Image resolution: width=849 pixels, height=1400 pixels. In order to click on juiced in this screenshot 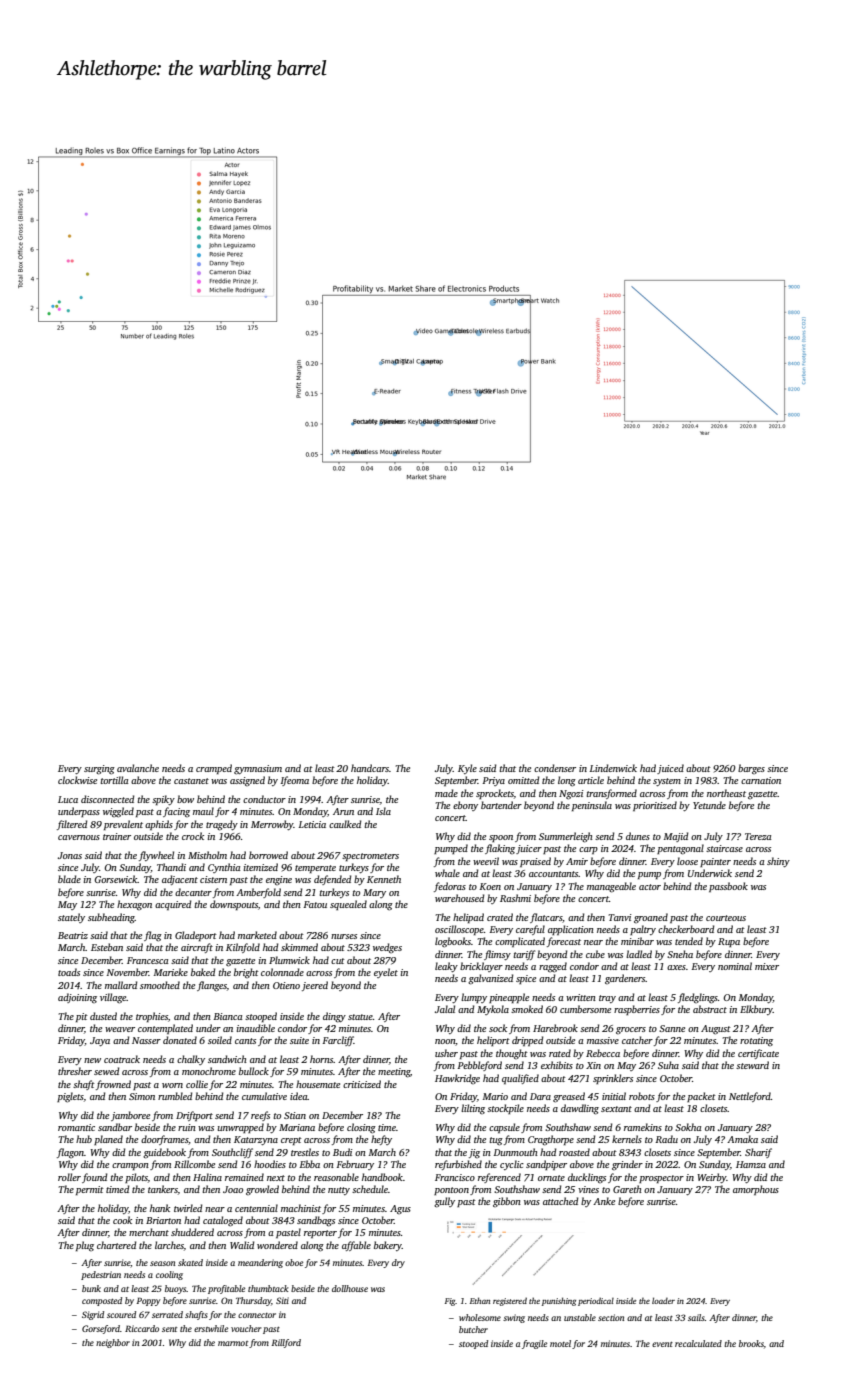, I will do `click(670, 769)`.
